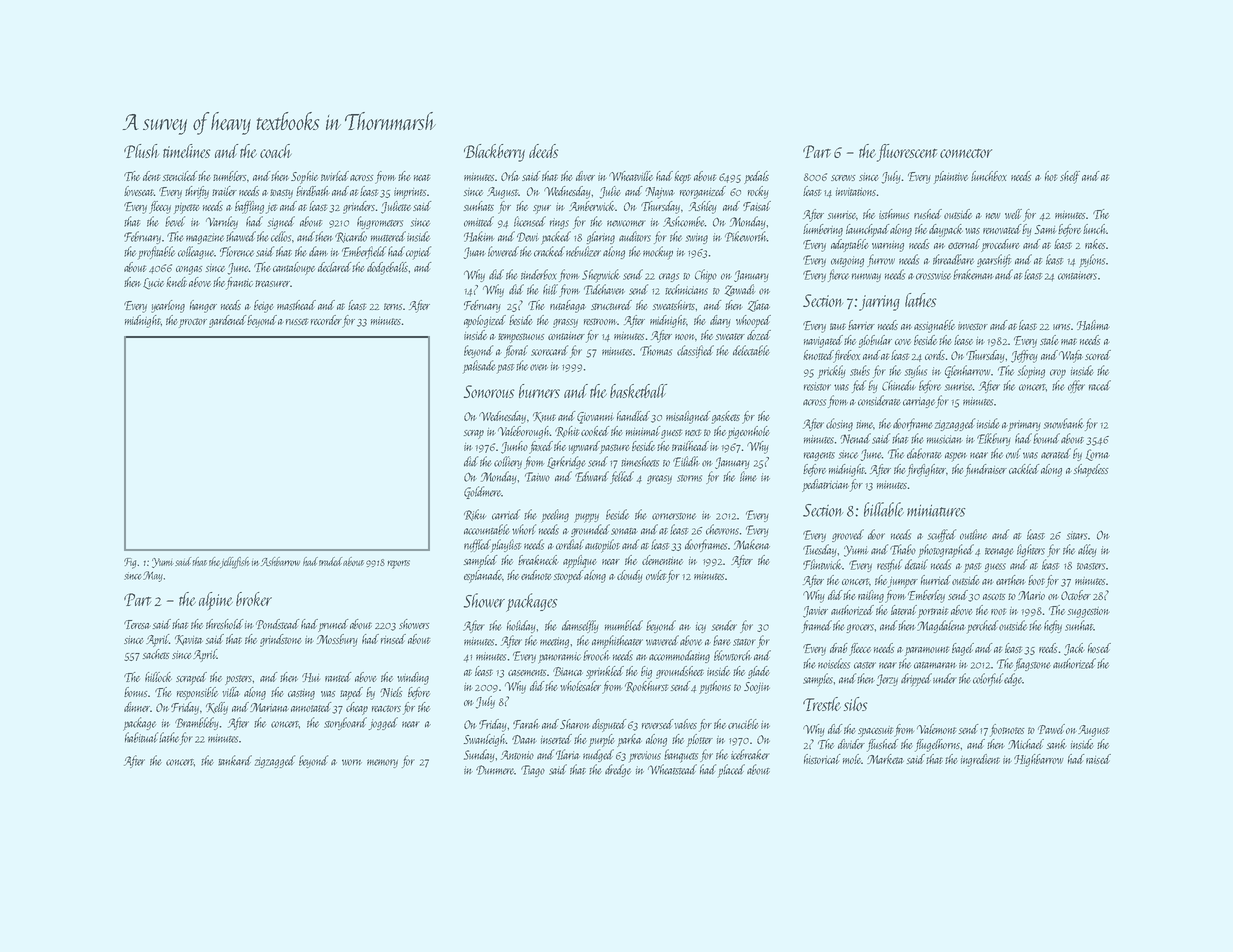  Describe the element at coordinates (278, 624) in the screenshot. I see `Pondstead` at that location.
